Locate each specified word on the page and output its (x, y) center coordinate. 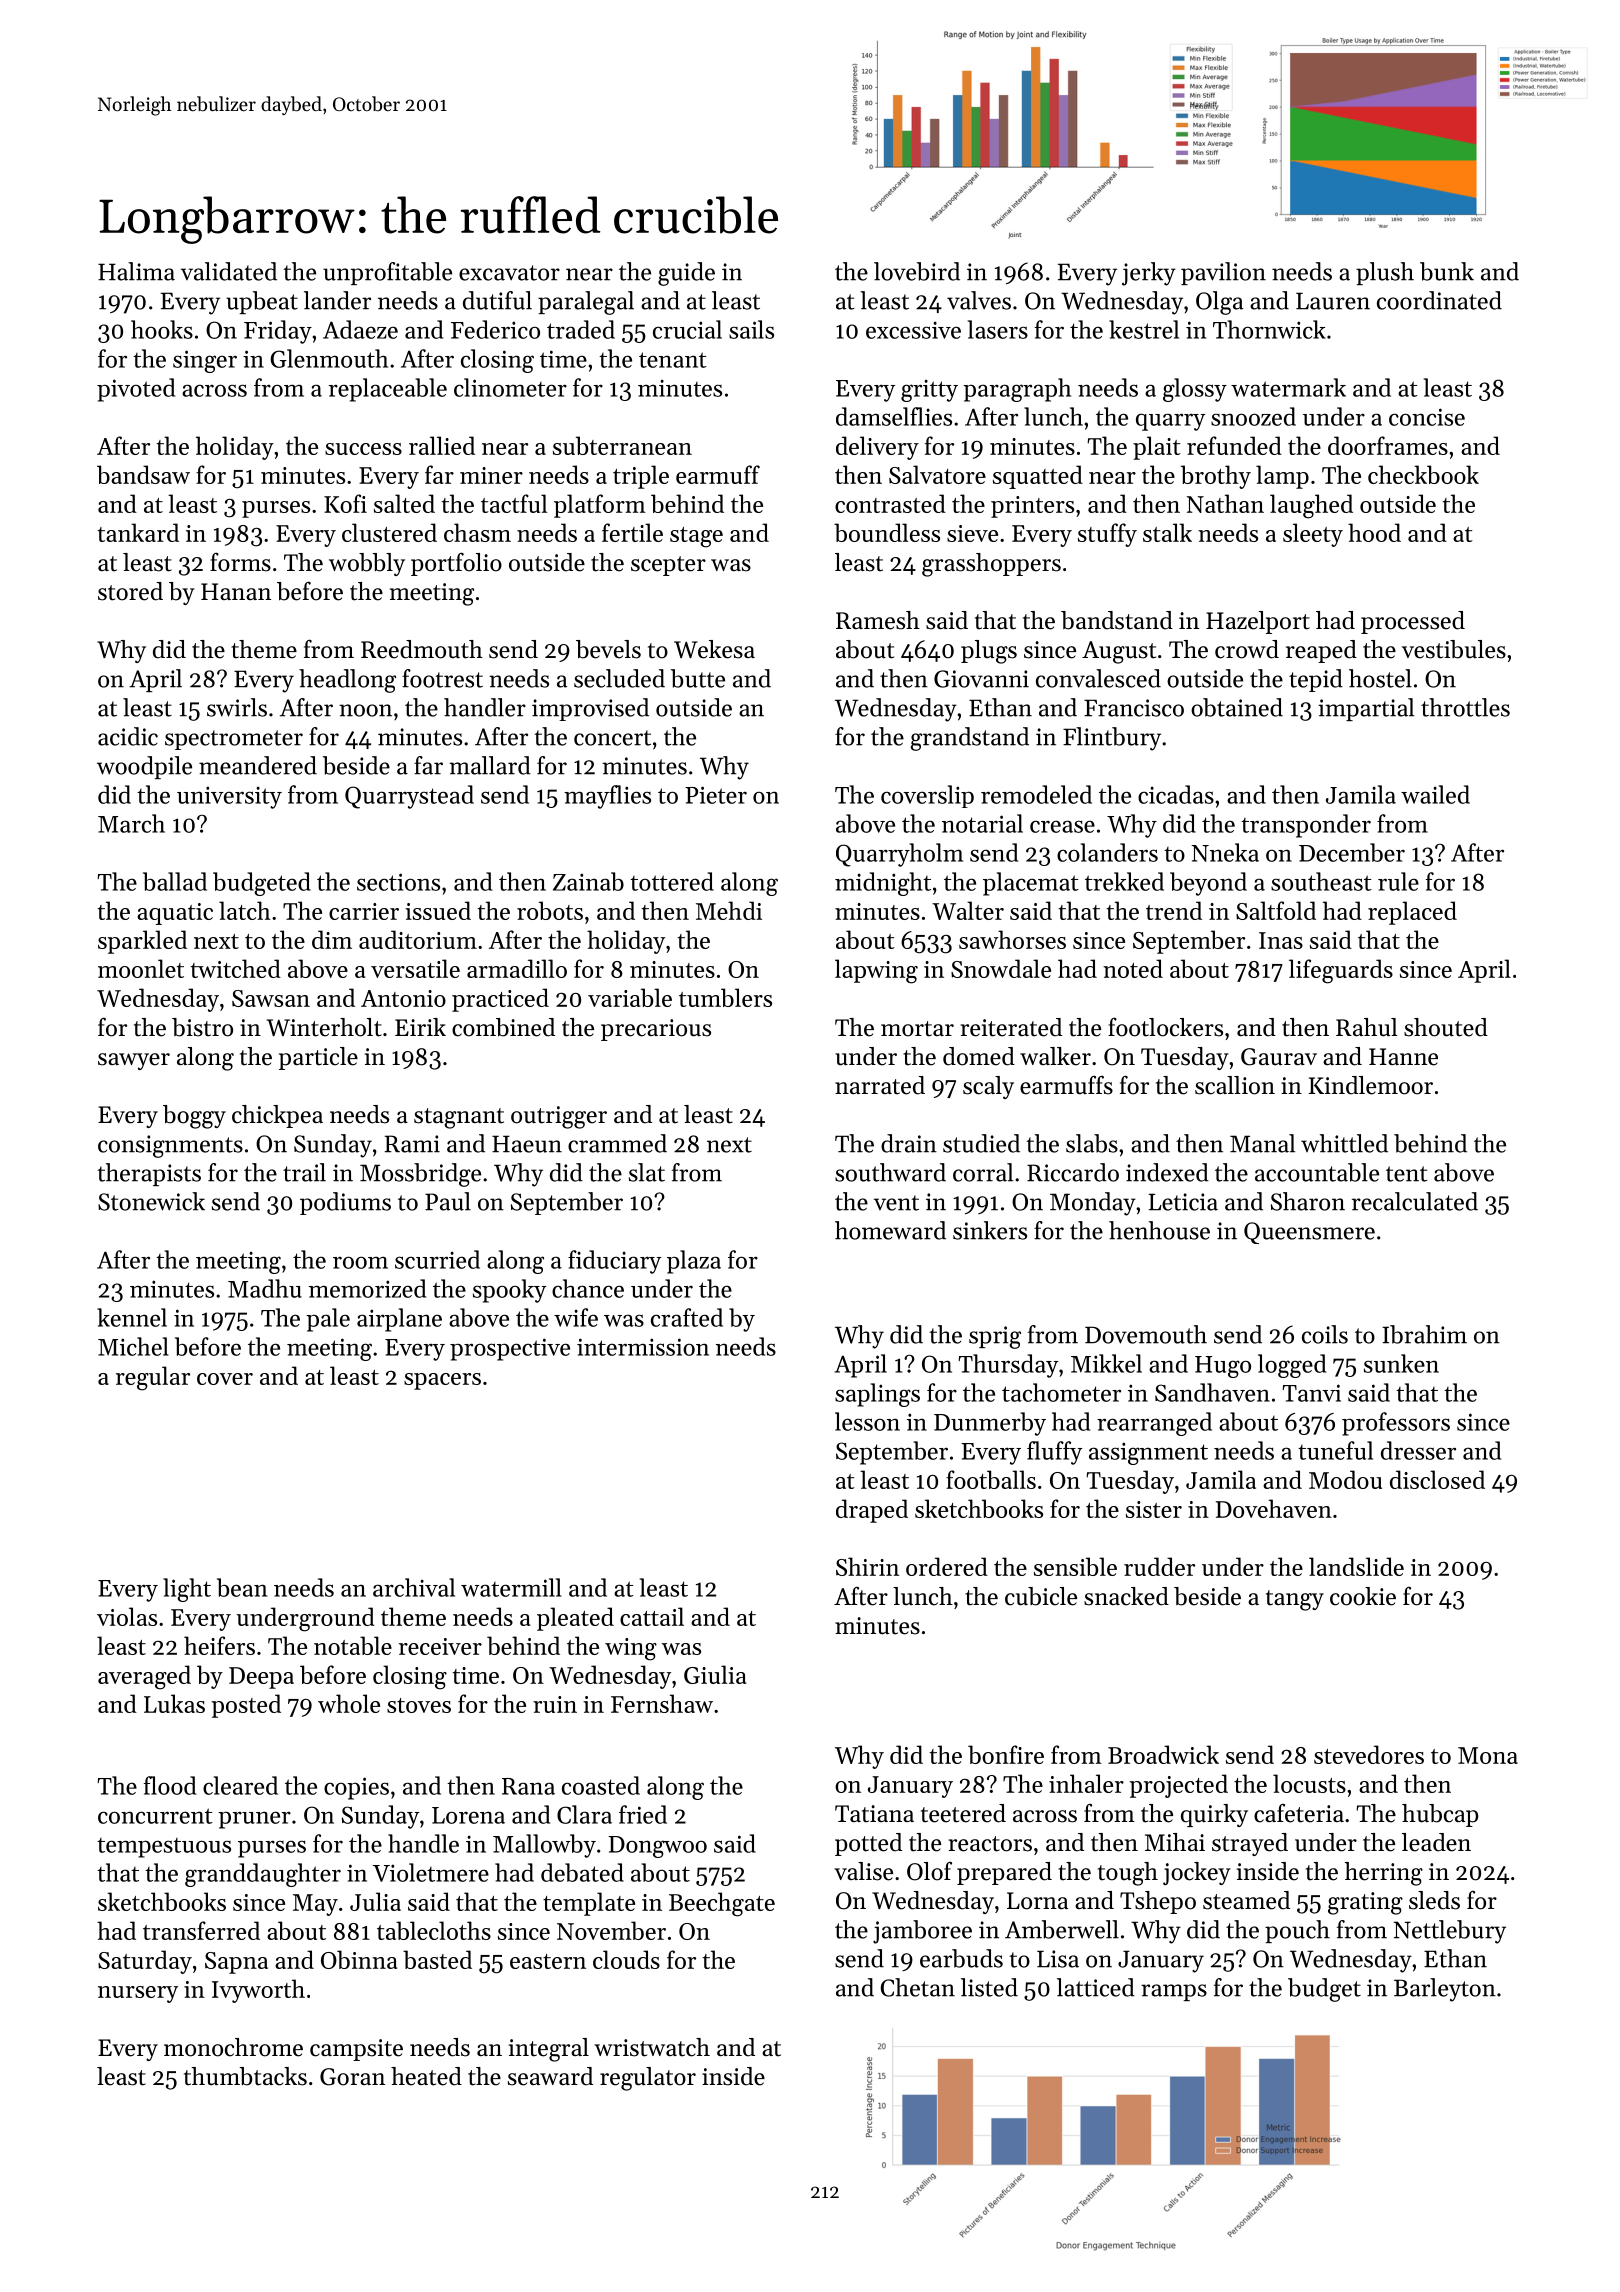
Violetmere (431, 1872)
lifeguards (1341, 971)
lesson (867, 1421)
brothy (1216, 477)
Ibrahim (1424, 1334)
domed (979, 1056)
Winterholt (324, 1027)
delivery (877, 448)
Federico (495, 329)
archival (414, 1587)
